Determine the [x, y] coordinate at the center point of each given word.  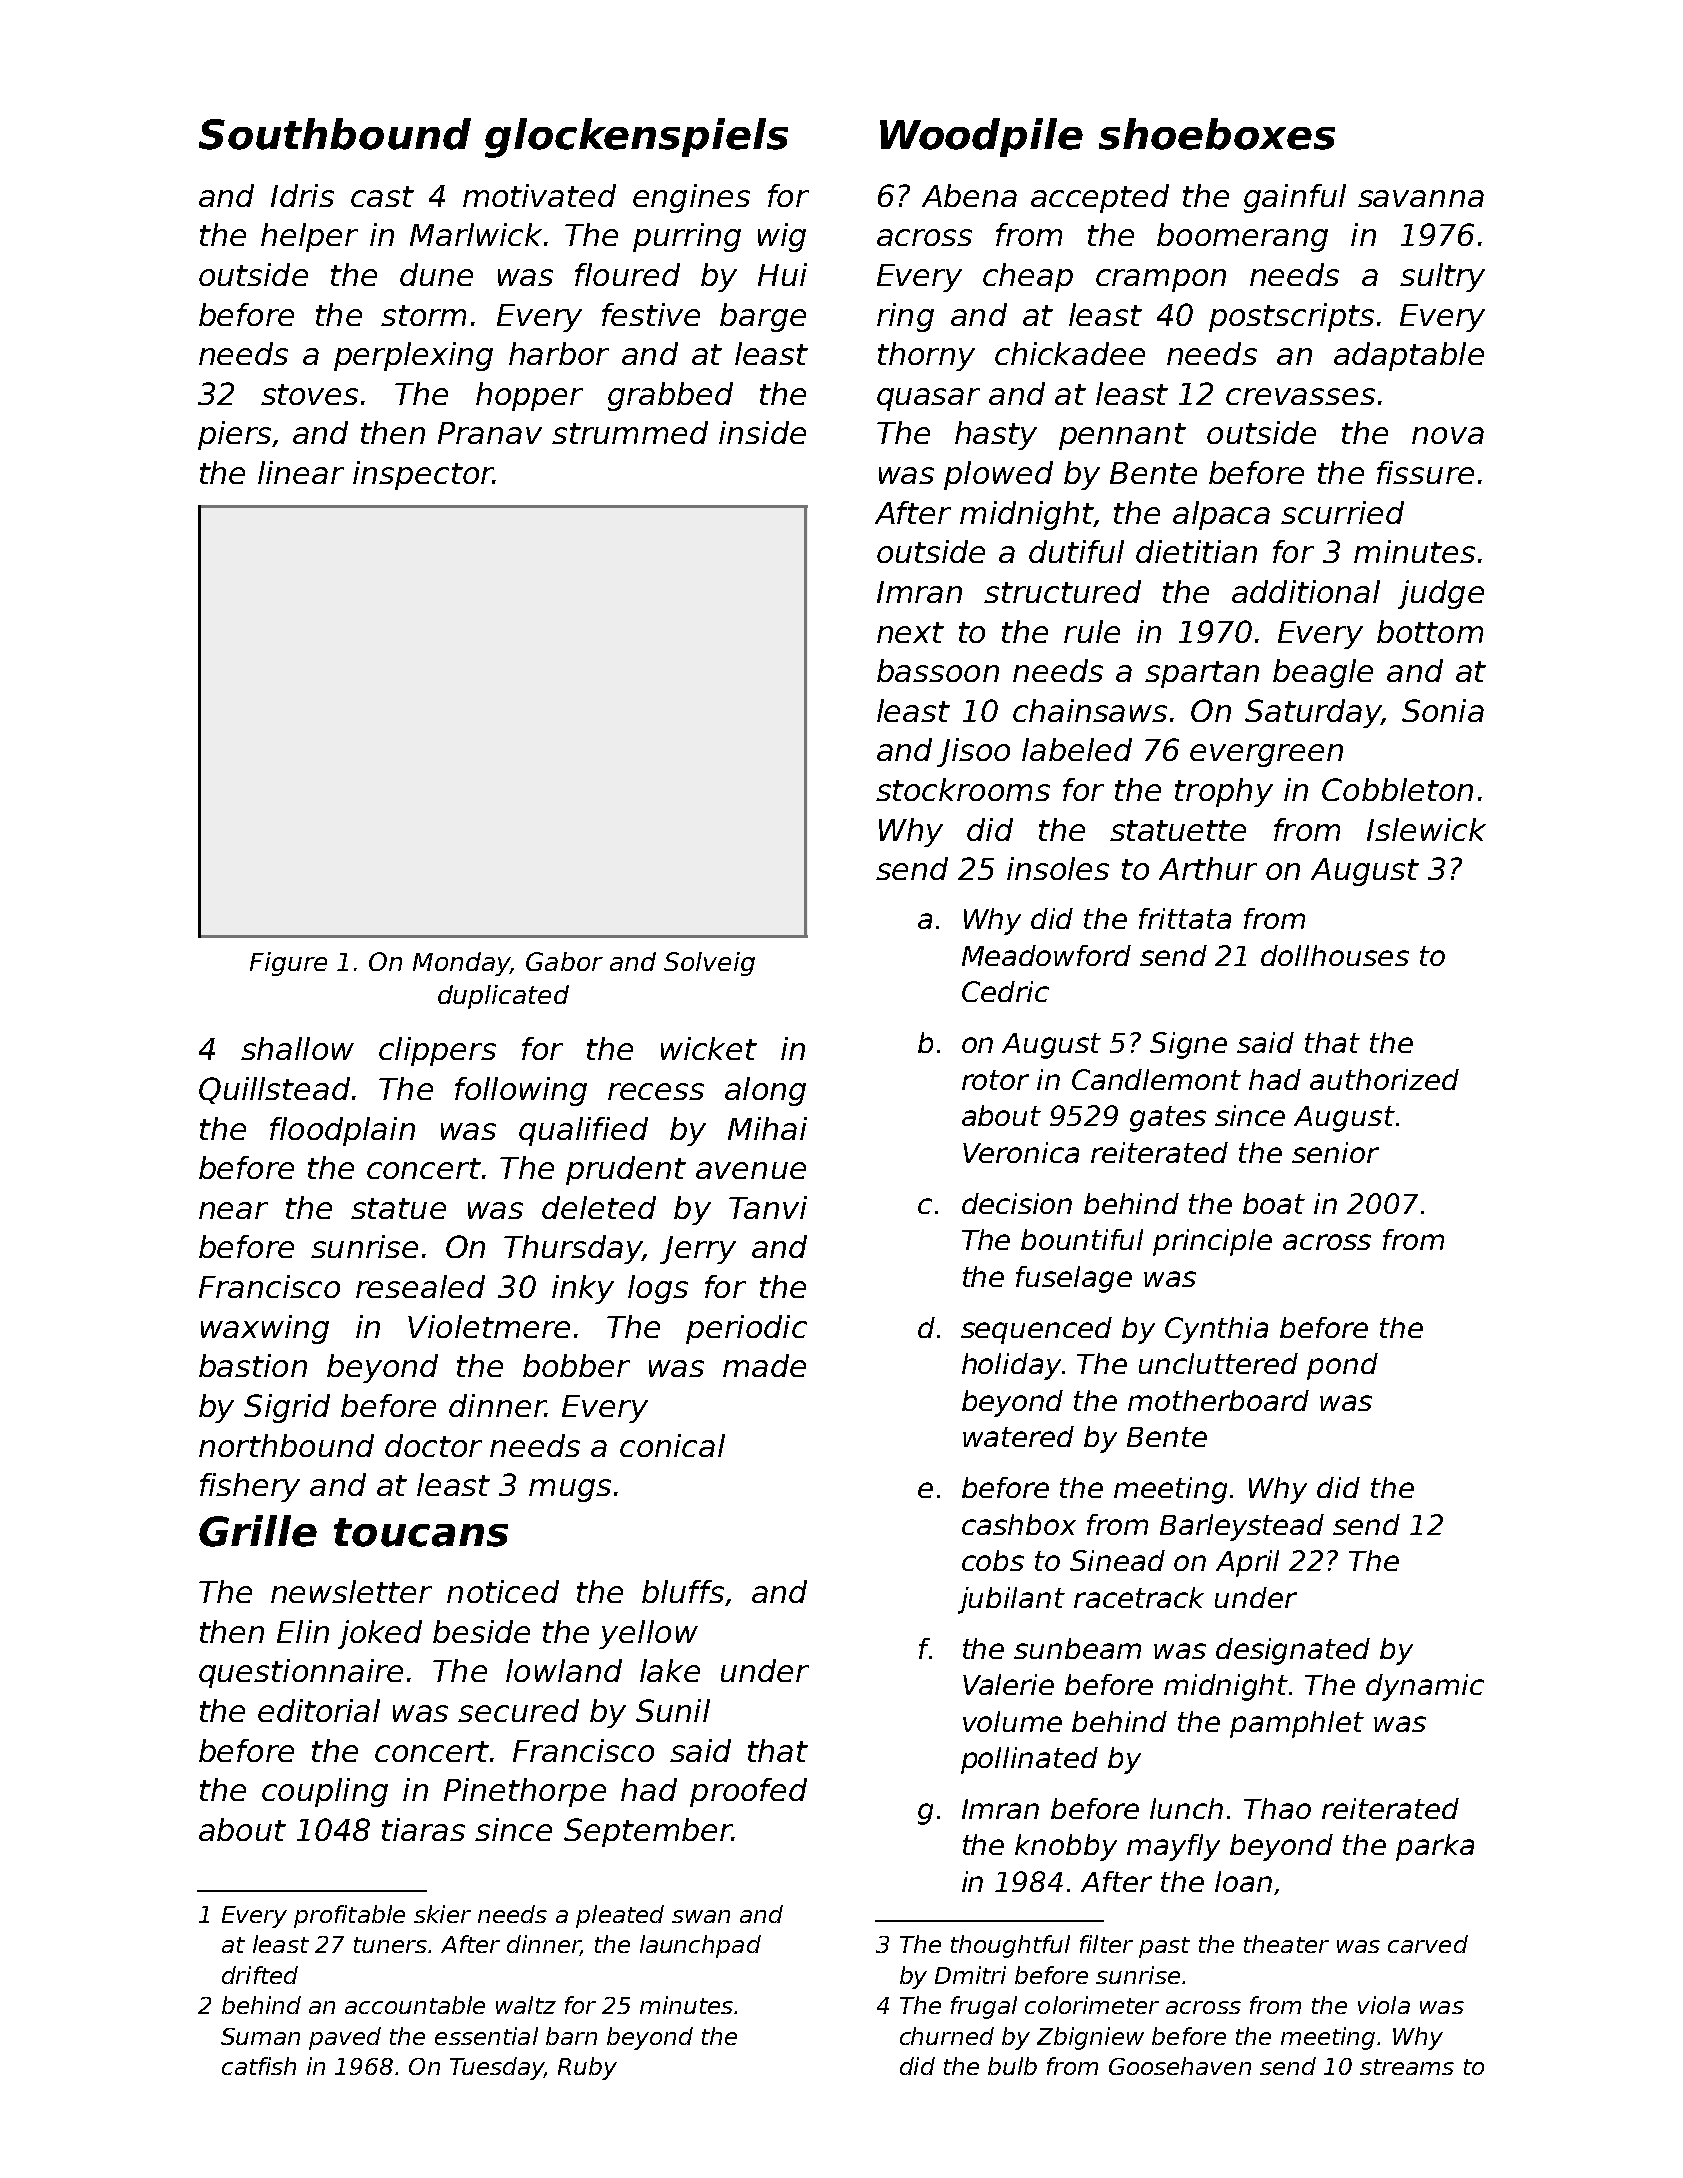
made [764, 1365]
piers [234, 435]
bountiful [1082, 1239]
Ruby [587, 2068]
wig [782, 237]
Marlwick [476, 234]
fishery [250, 1487]
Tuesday [497, 2068]
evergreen [1266, 755]
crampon [1161, 280]
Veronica [1021, 1152]
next [910, 632]
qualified [583, 1131]
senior [1335, 1152]
